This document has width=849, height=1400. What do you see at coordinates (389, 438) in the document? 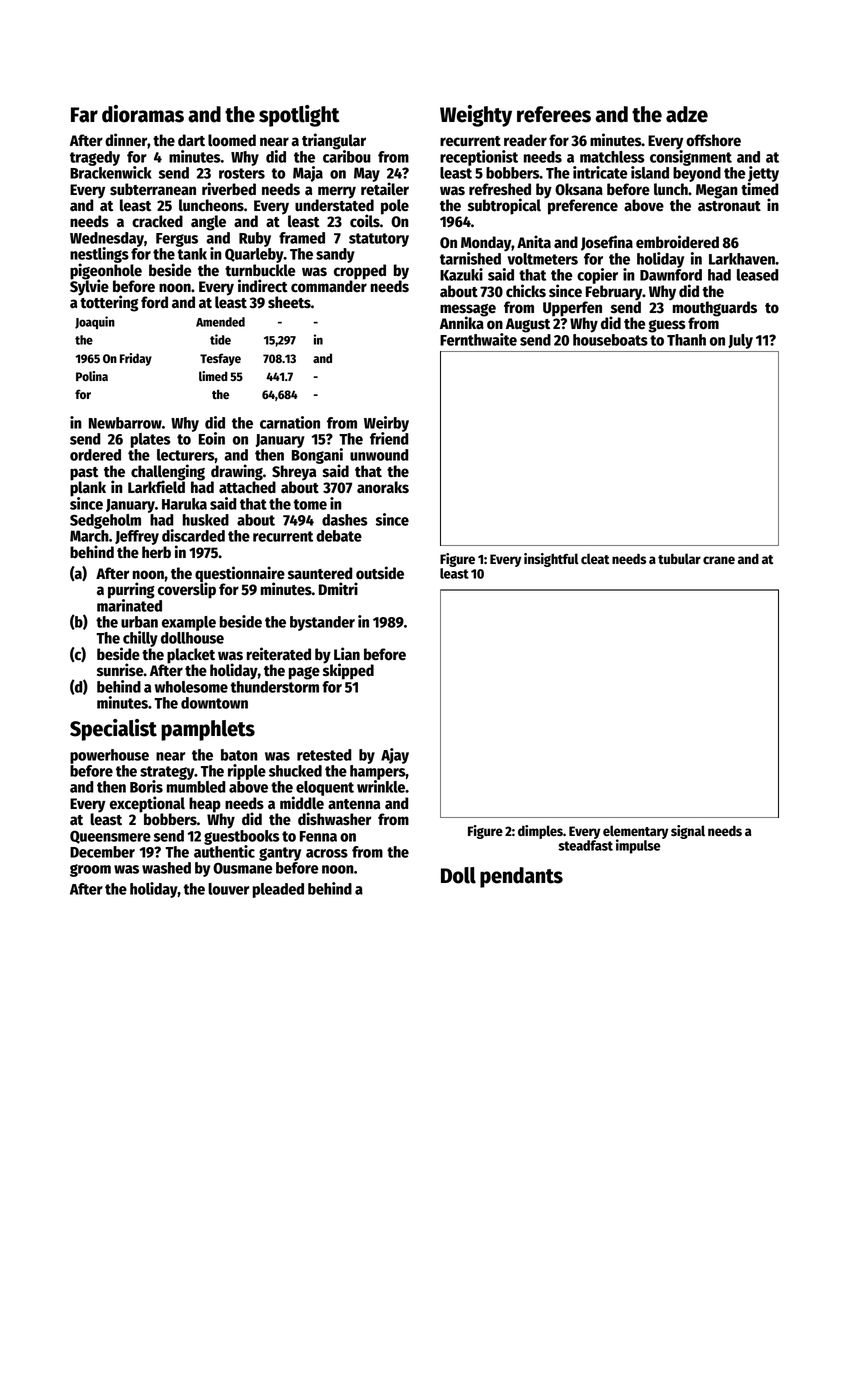
I see `friend` at bounding box center [389, 438].
